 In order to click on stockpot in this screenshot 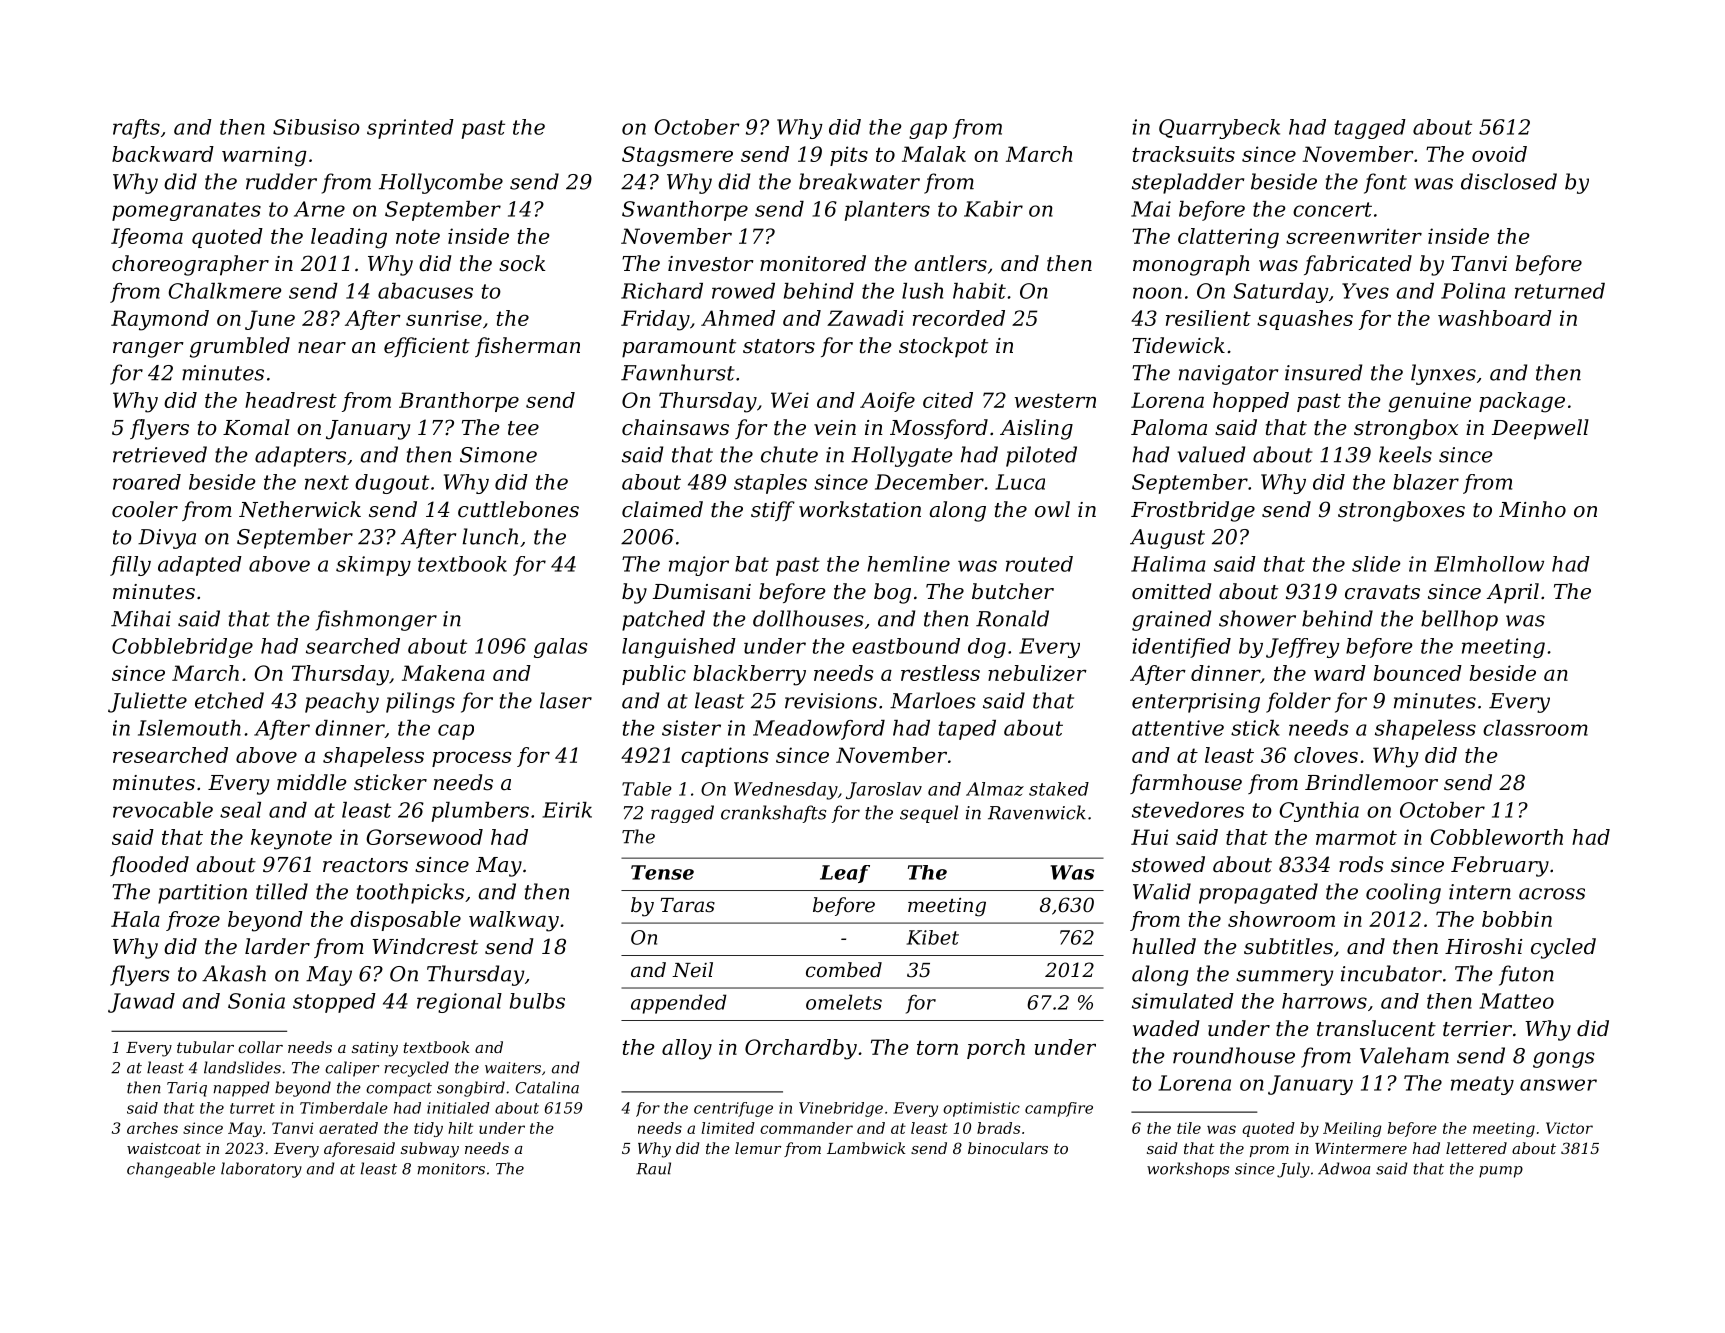, I will do `click(943, 347)`.
